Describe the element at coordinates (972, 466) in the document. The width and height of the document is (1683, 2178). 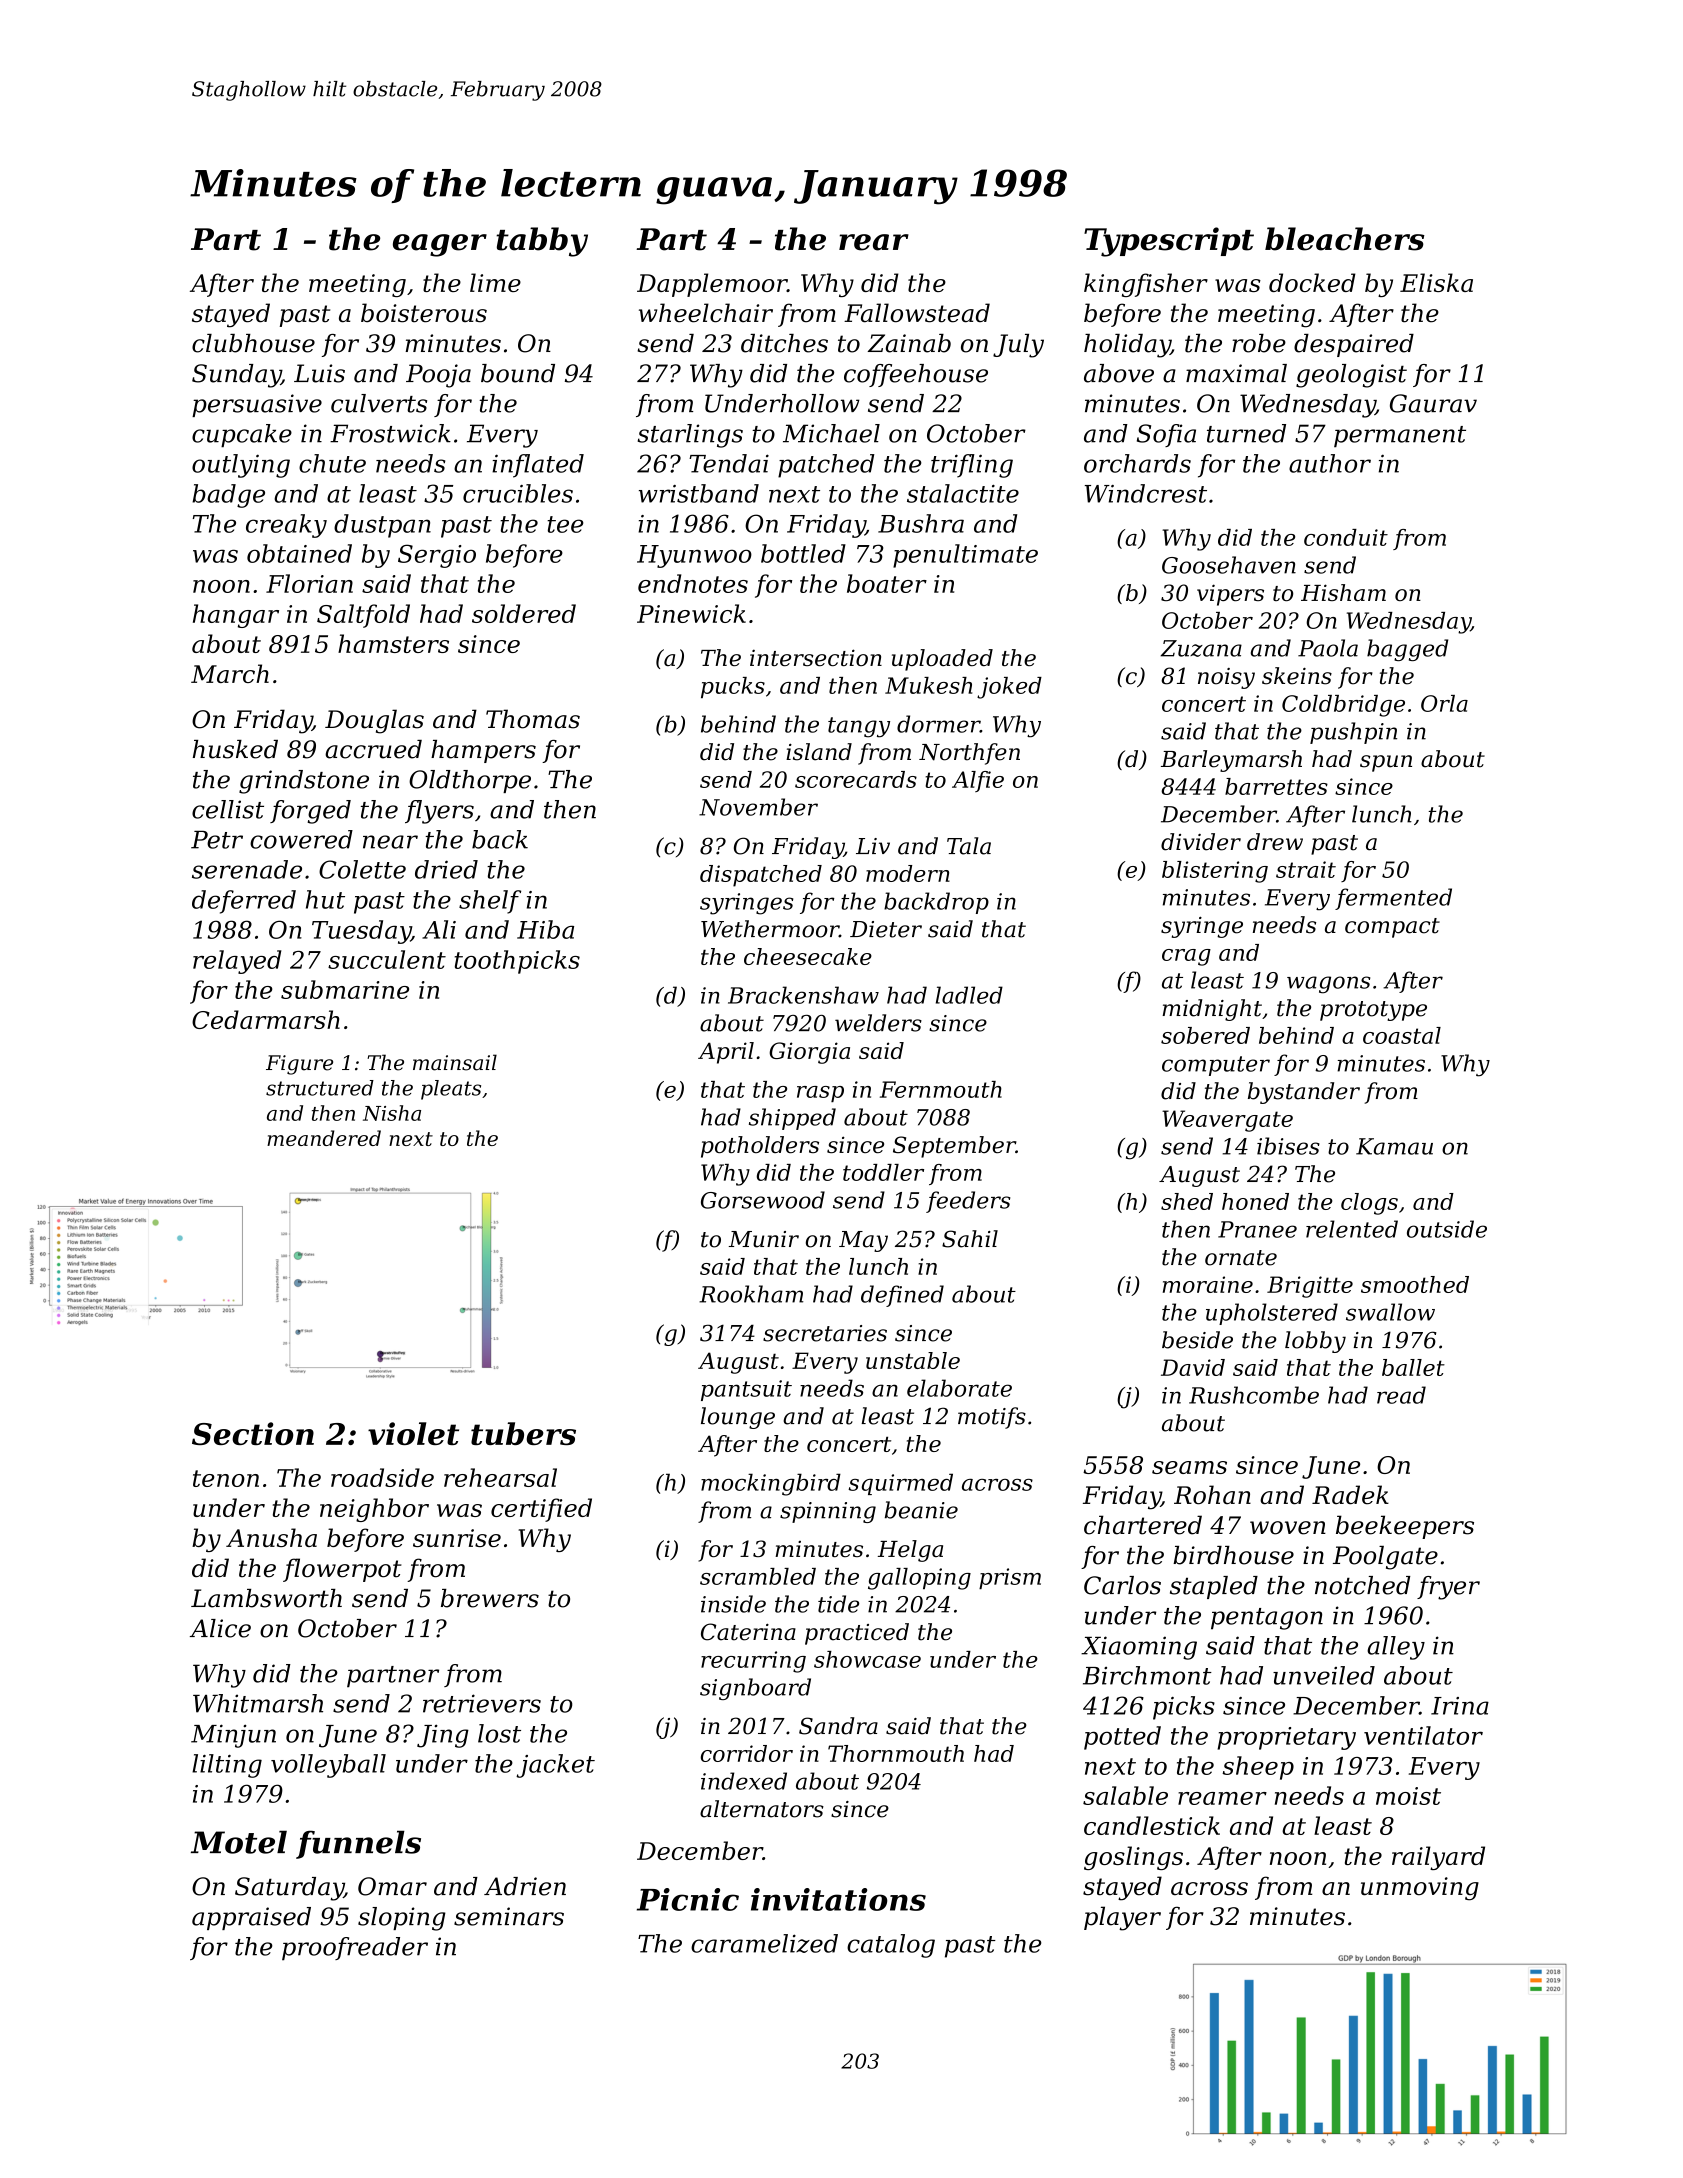
I see `trifling` at that location.
